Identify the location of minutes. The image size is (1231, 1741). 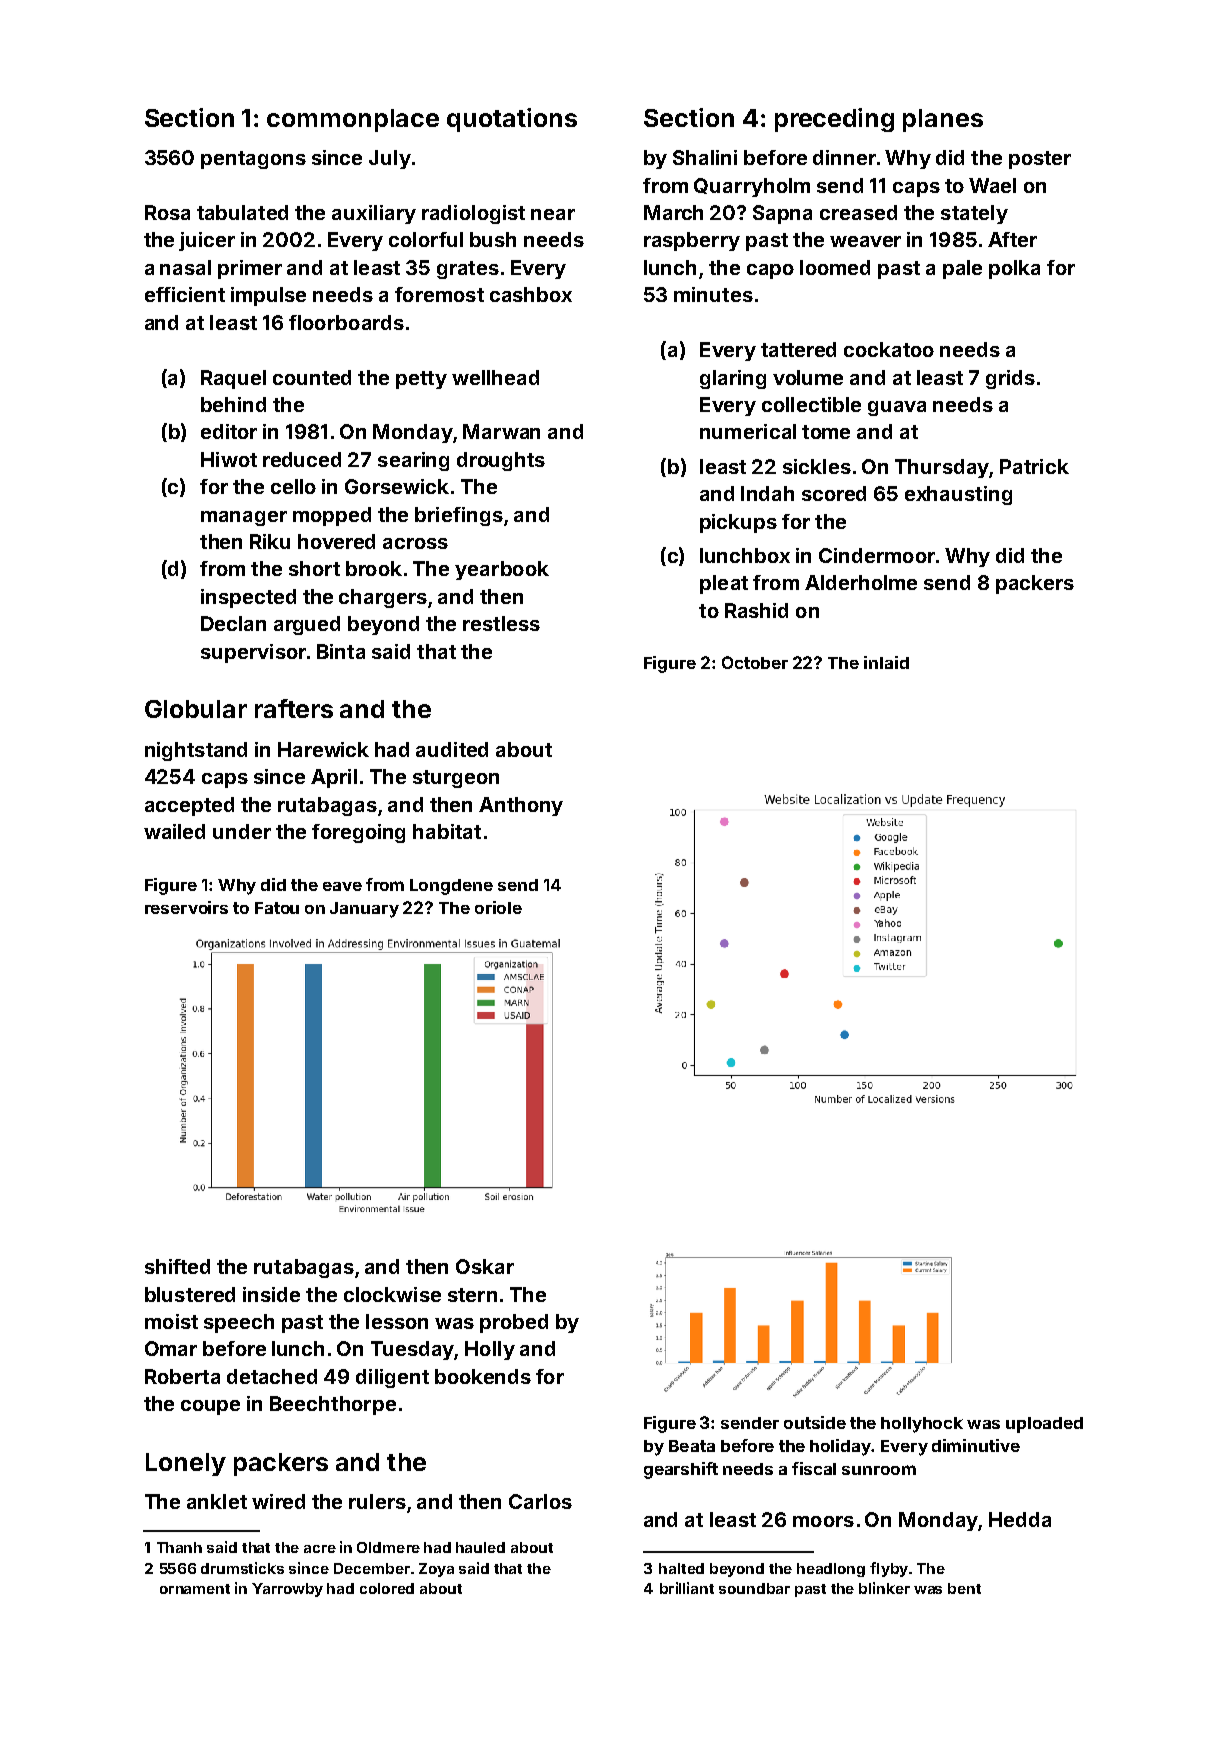
(713, 294).
